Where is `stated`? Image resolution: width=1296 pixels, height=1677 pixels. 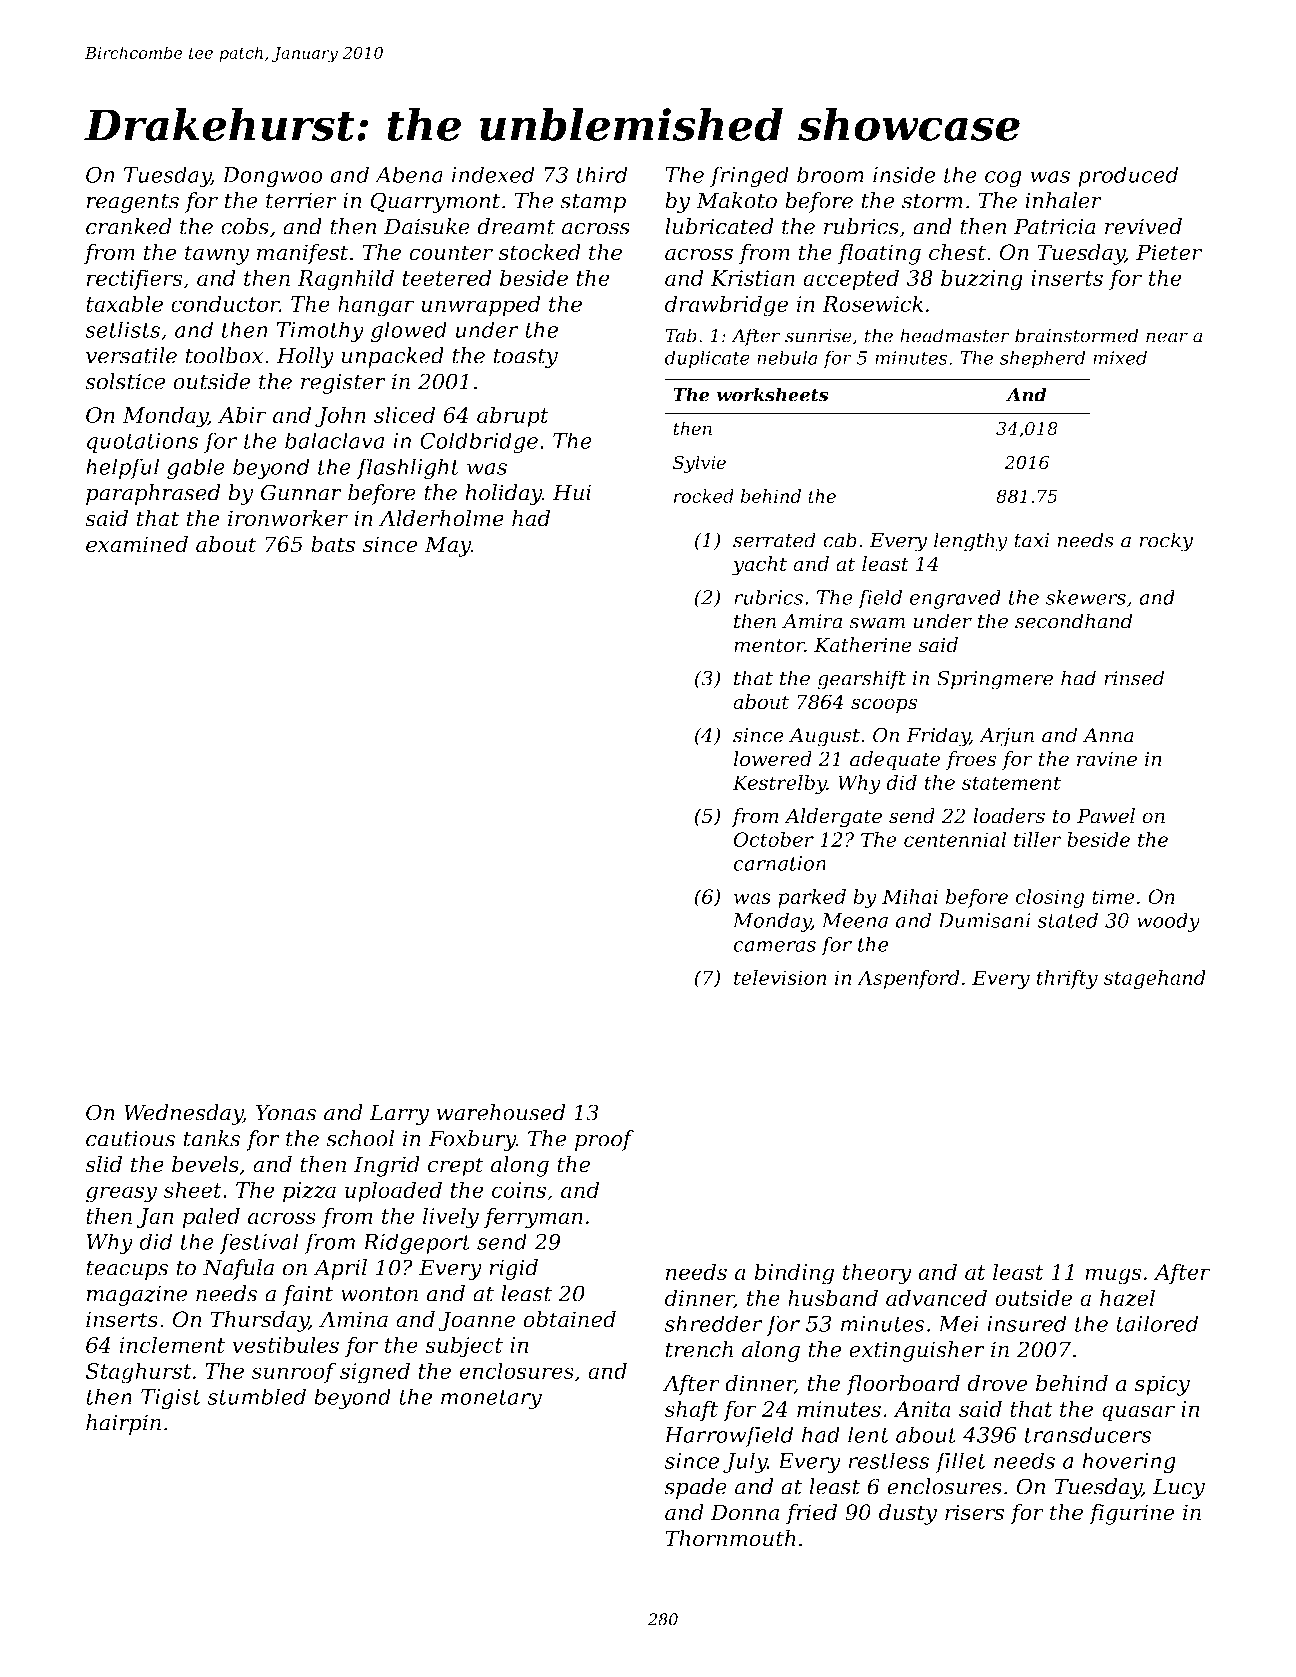
stated is located at coordinates (1067, 920).
